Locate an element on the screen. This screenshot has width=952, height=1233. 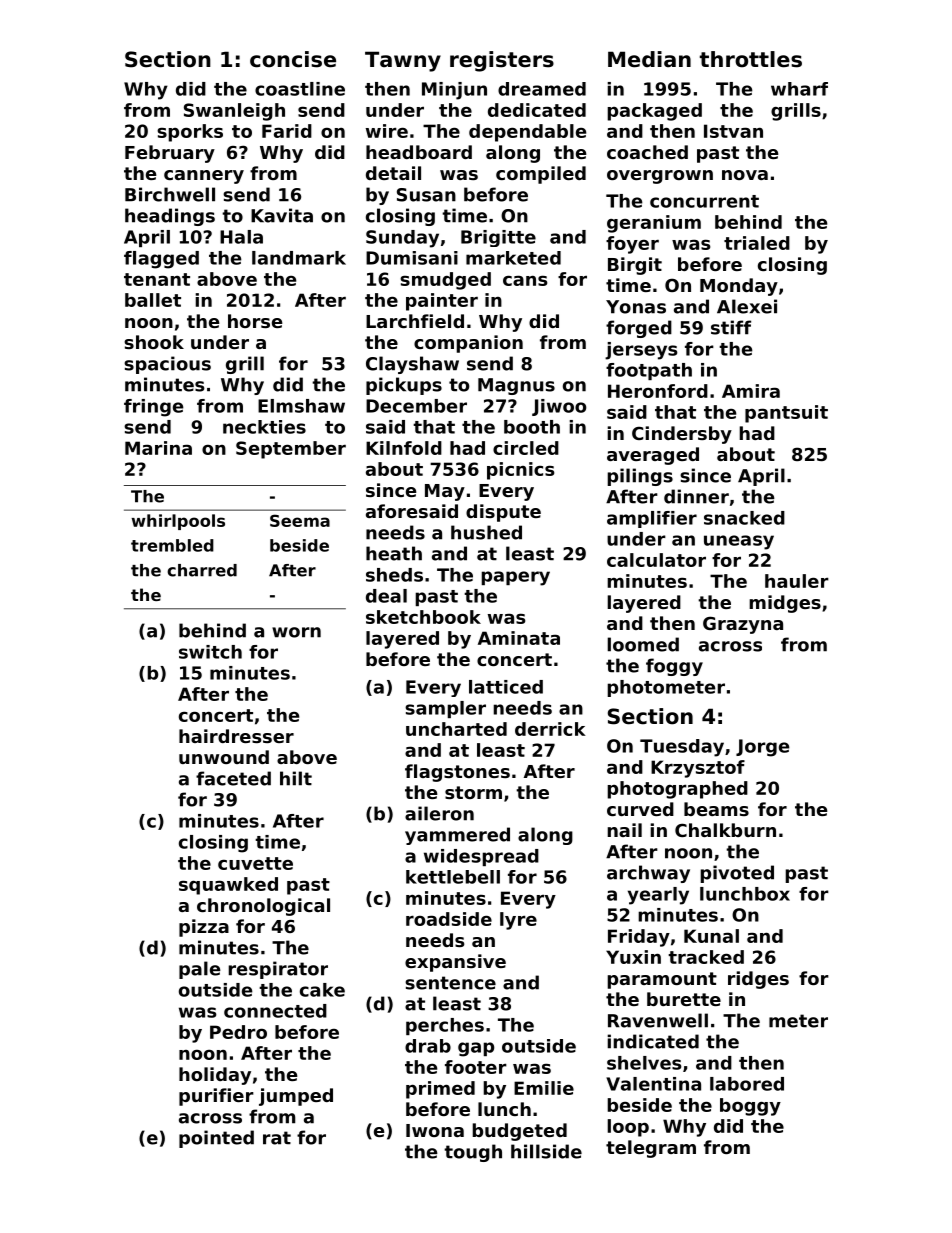
pointed is located at coordinates (216, 1139).
